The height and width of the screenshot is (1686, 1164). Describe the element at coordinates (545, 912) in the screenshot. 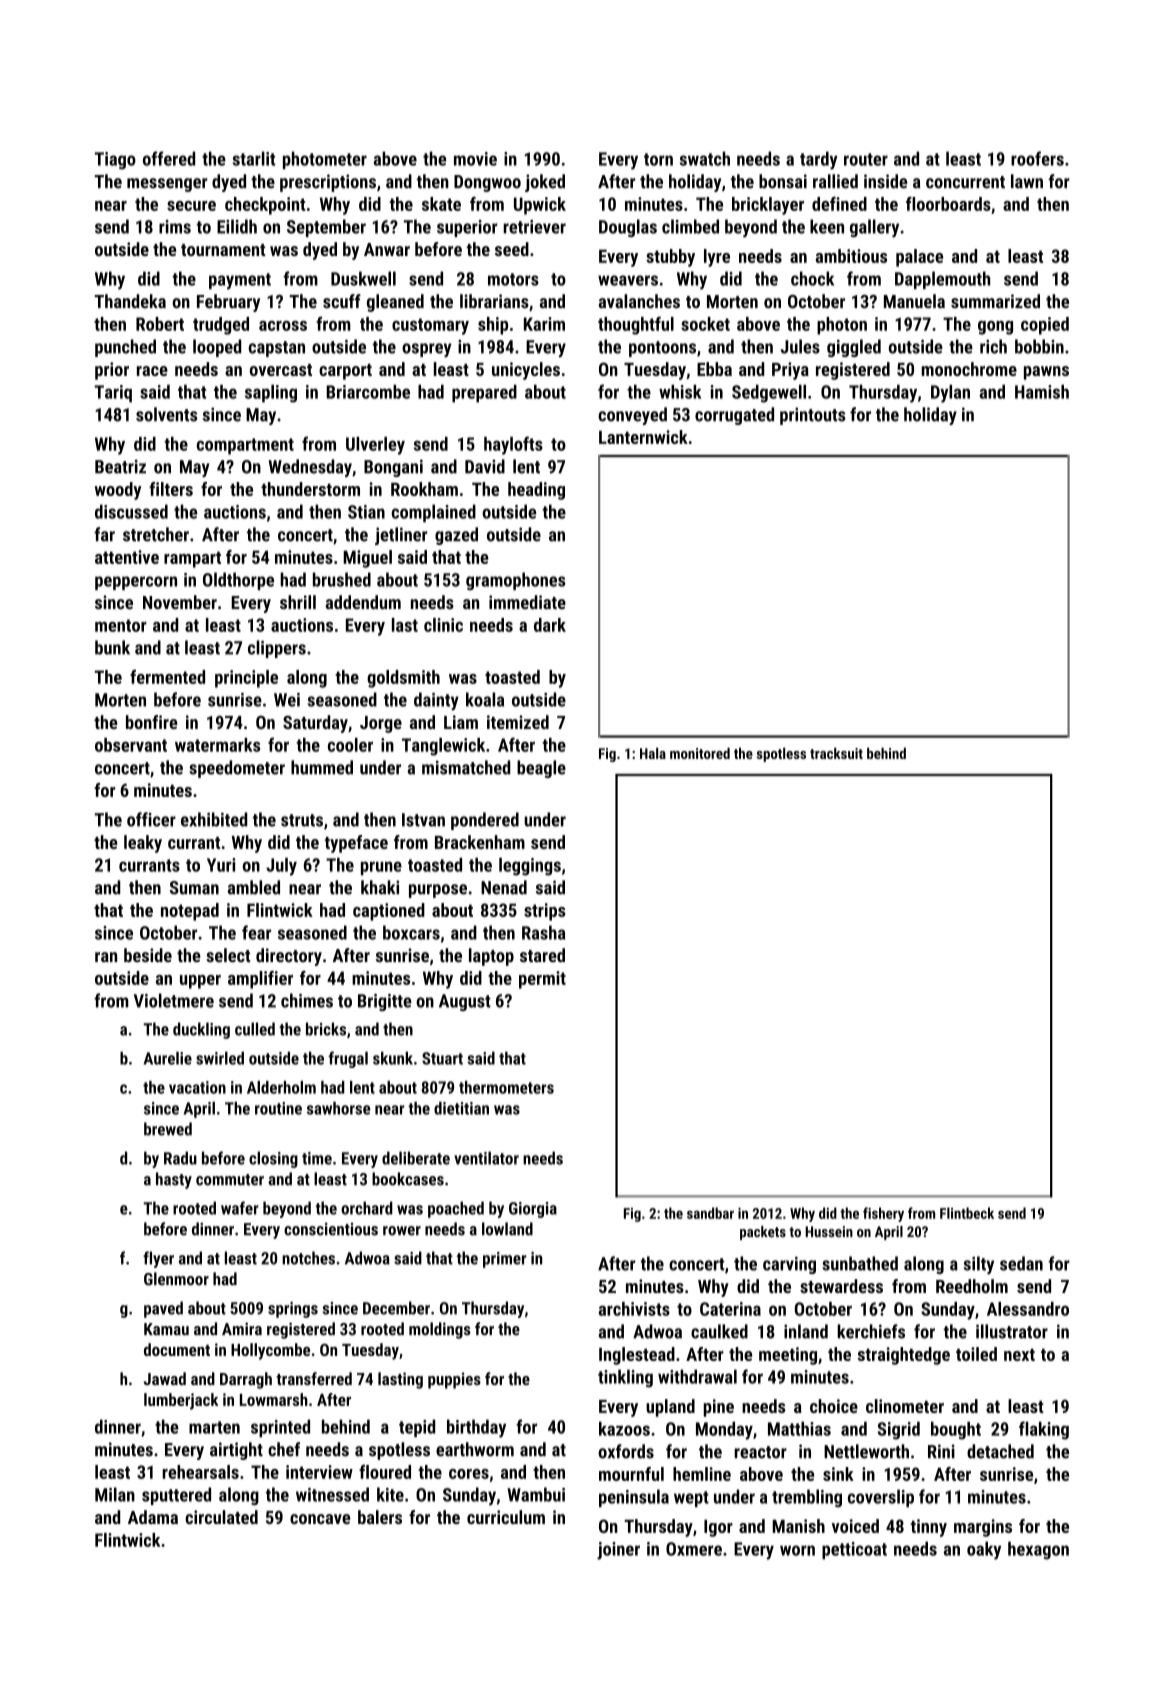

I see `strips` at that location.
